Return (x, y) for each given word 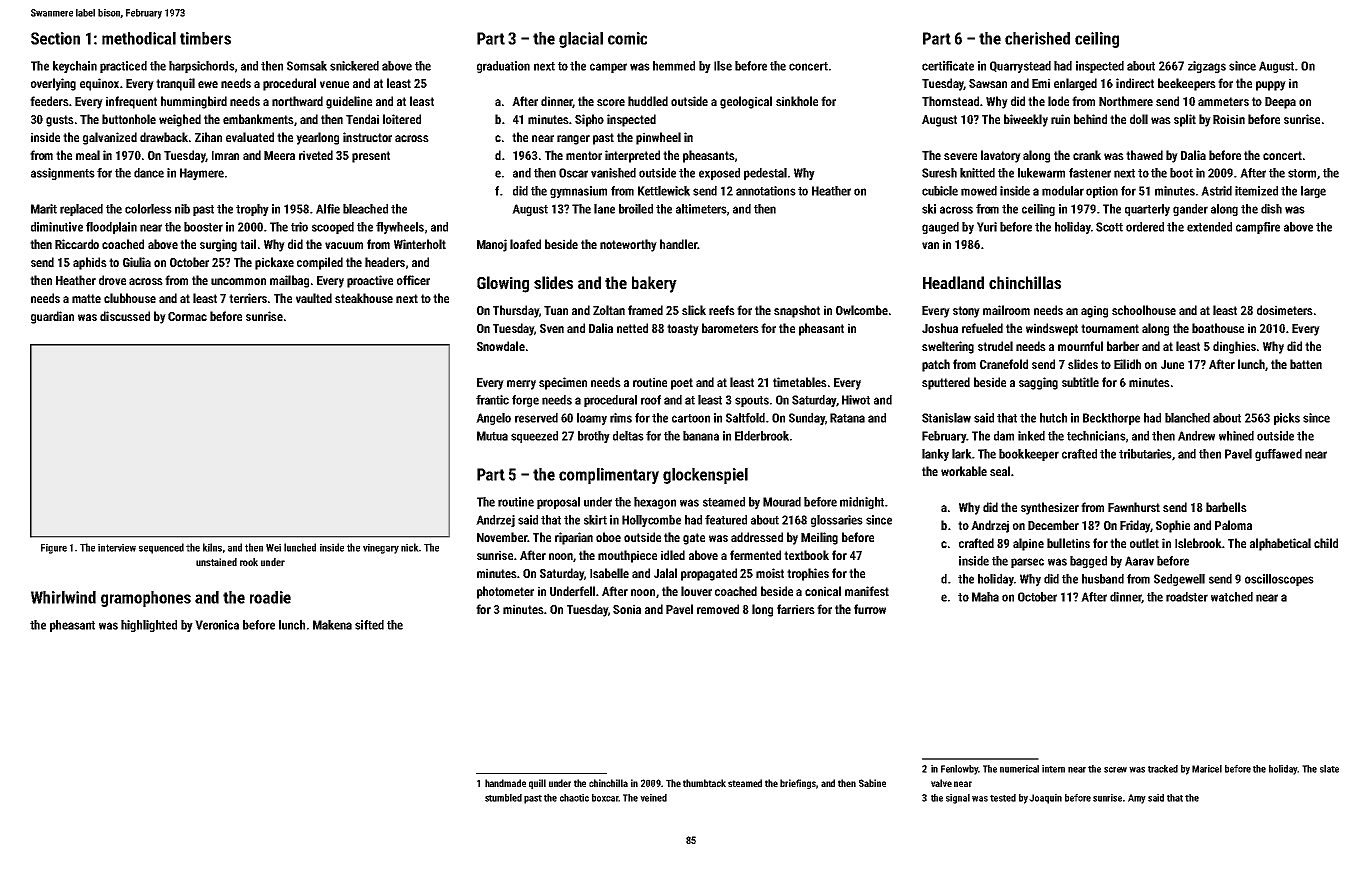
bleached (365, 209)
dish (1271, 209)
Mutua (492, 436)
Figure (54, 549)
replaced (81, 210)
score (611, 102)
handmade (505, 783)
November (502, 537)
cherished (1037, 38)
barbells (1226, 507)
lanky (935, 455)
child (1326, 543)
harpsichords (202, 67)
